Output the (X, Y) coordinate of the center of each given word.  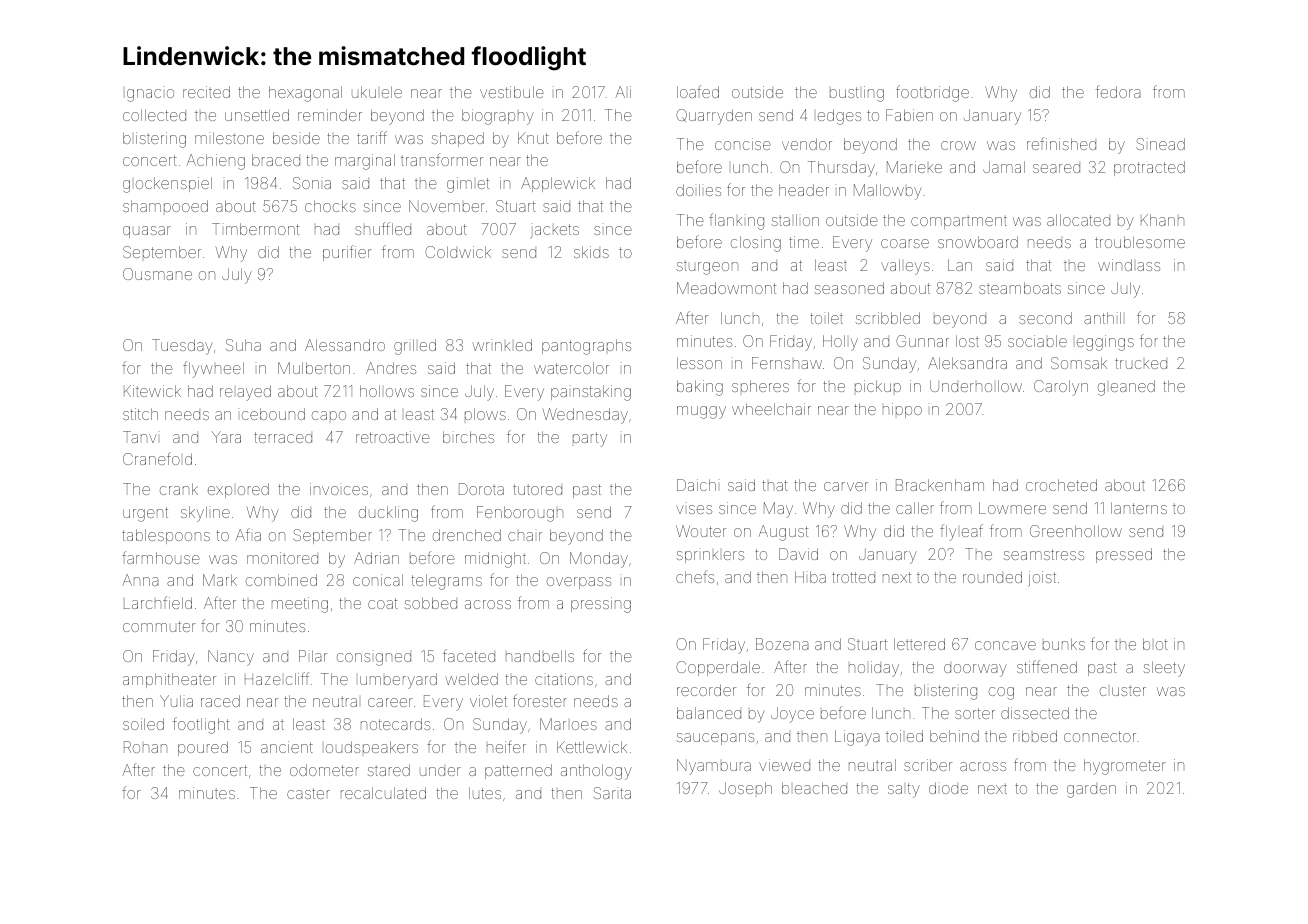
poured (203, 748)
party (590, 439)
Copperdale (718, 668)
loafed (698, 91)
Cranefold (157, 458)
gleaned (1126, 388)
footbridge (932, 93)
